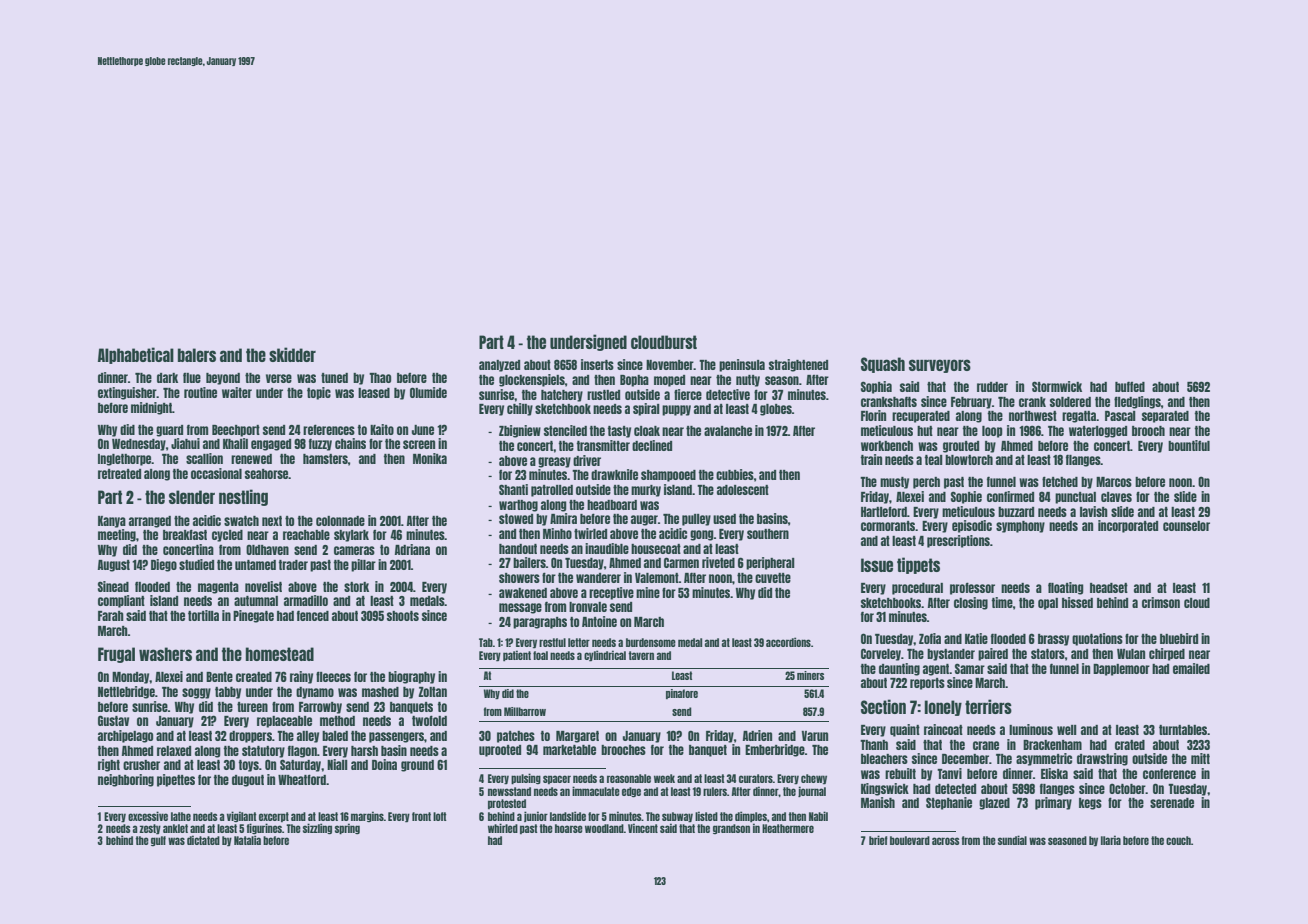  Describe the element at coordinates (940, 366) in the document. I see `surveyors` at that location.
